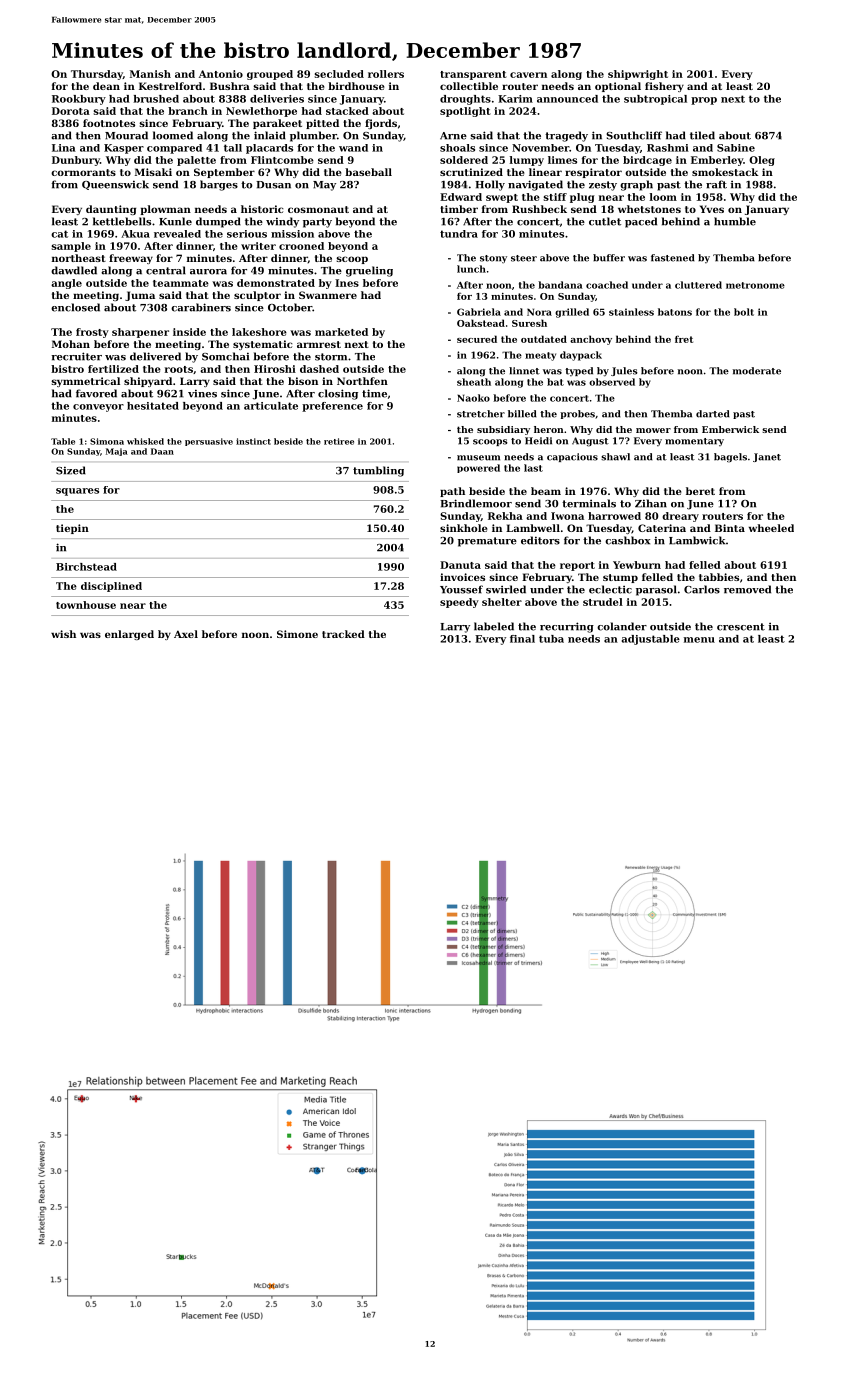  Describe the element at coordinates (704, 101) in the image. I see `prop` at that location.
